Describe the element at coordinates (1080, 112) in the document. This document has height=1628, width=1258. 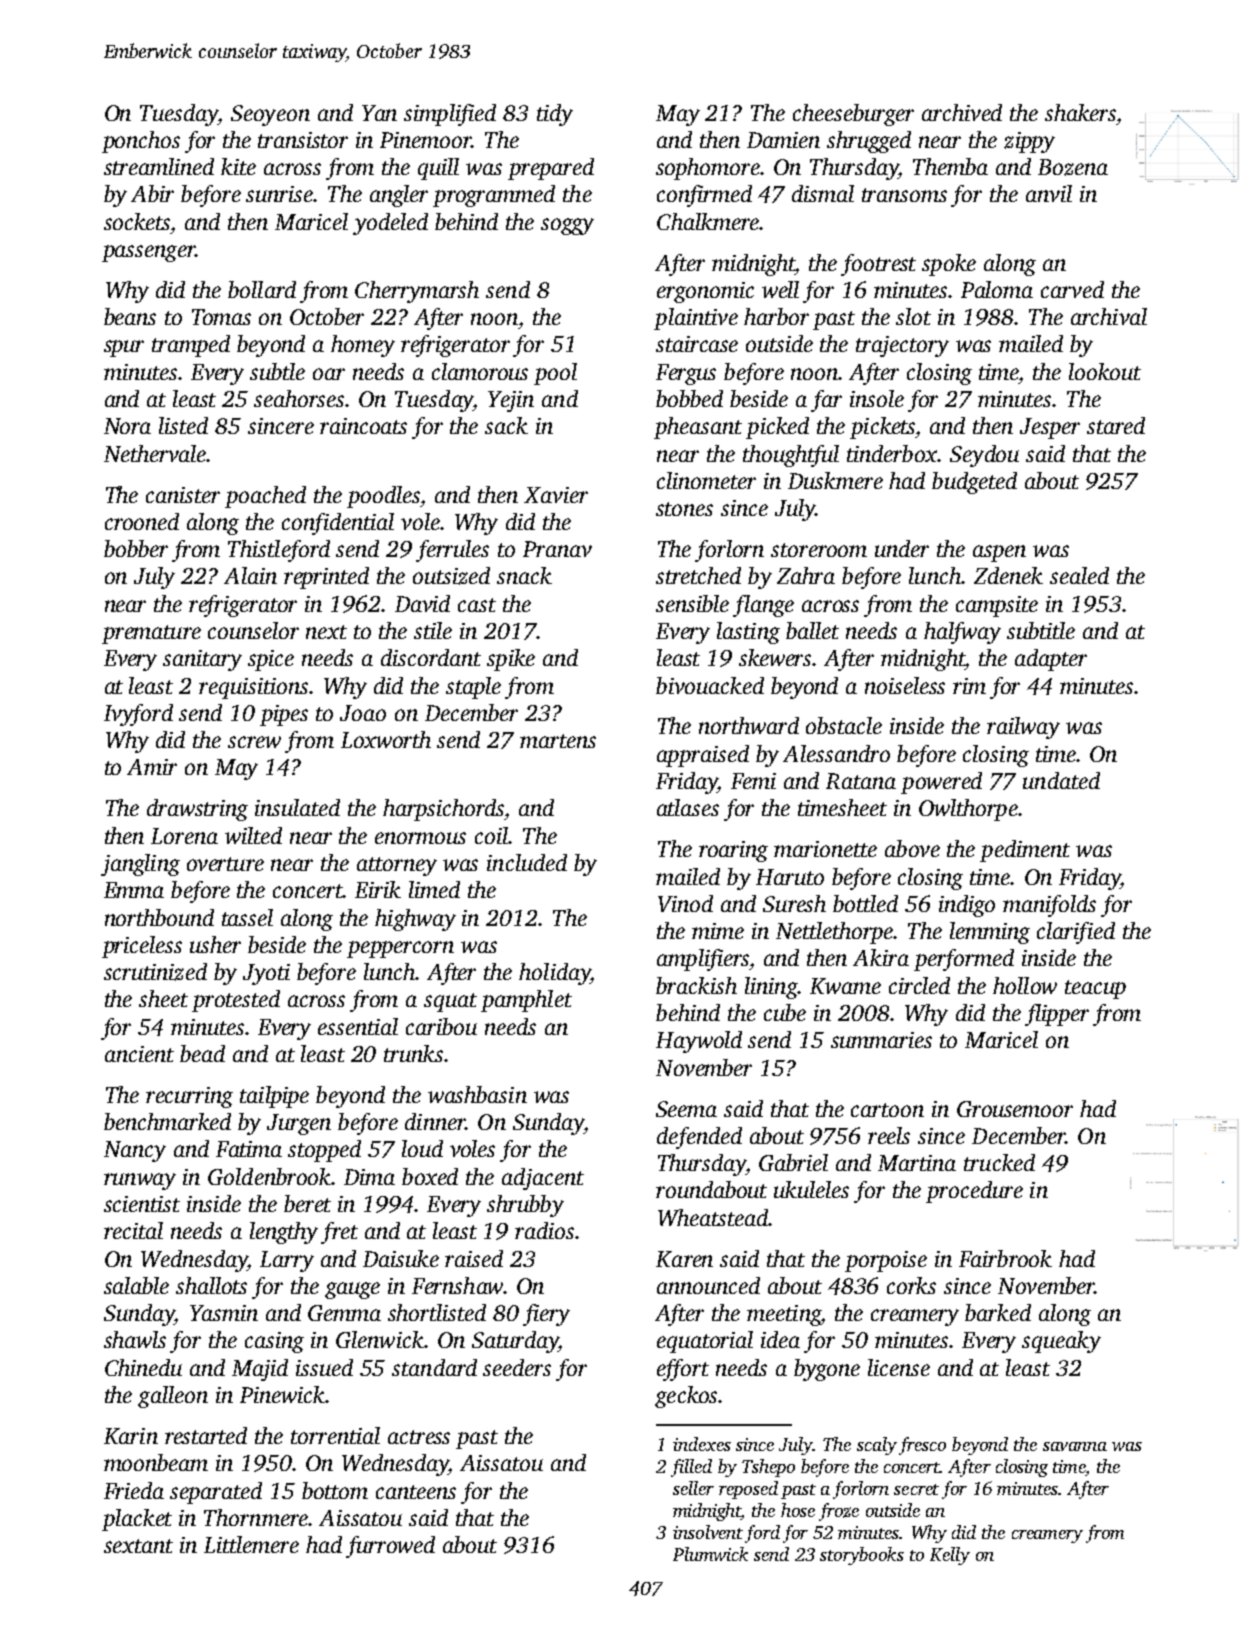
I see `shakers` at that location.
